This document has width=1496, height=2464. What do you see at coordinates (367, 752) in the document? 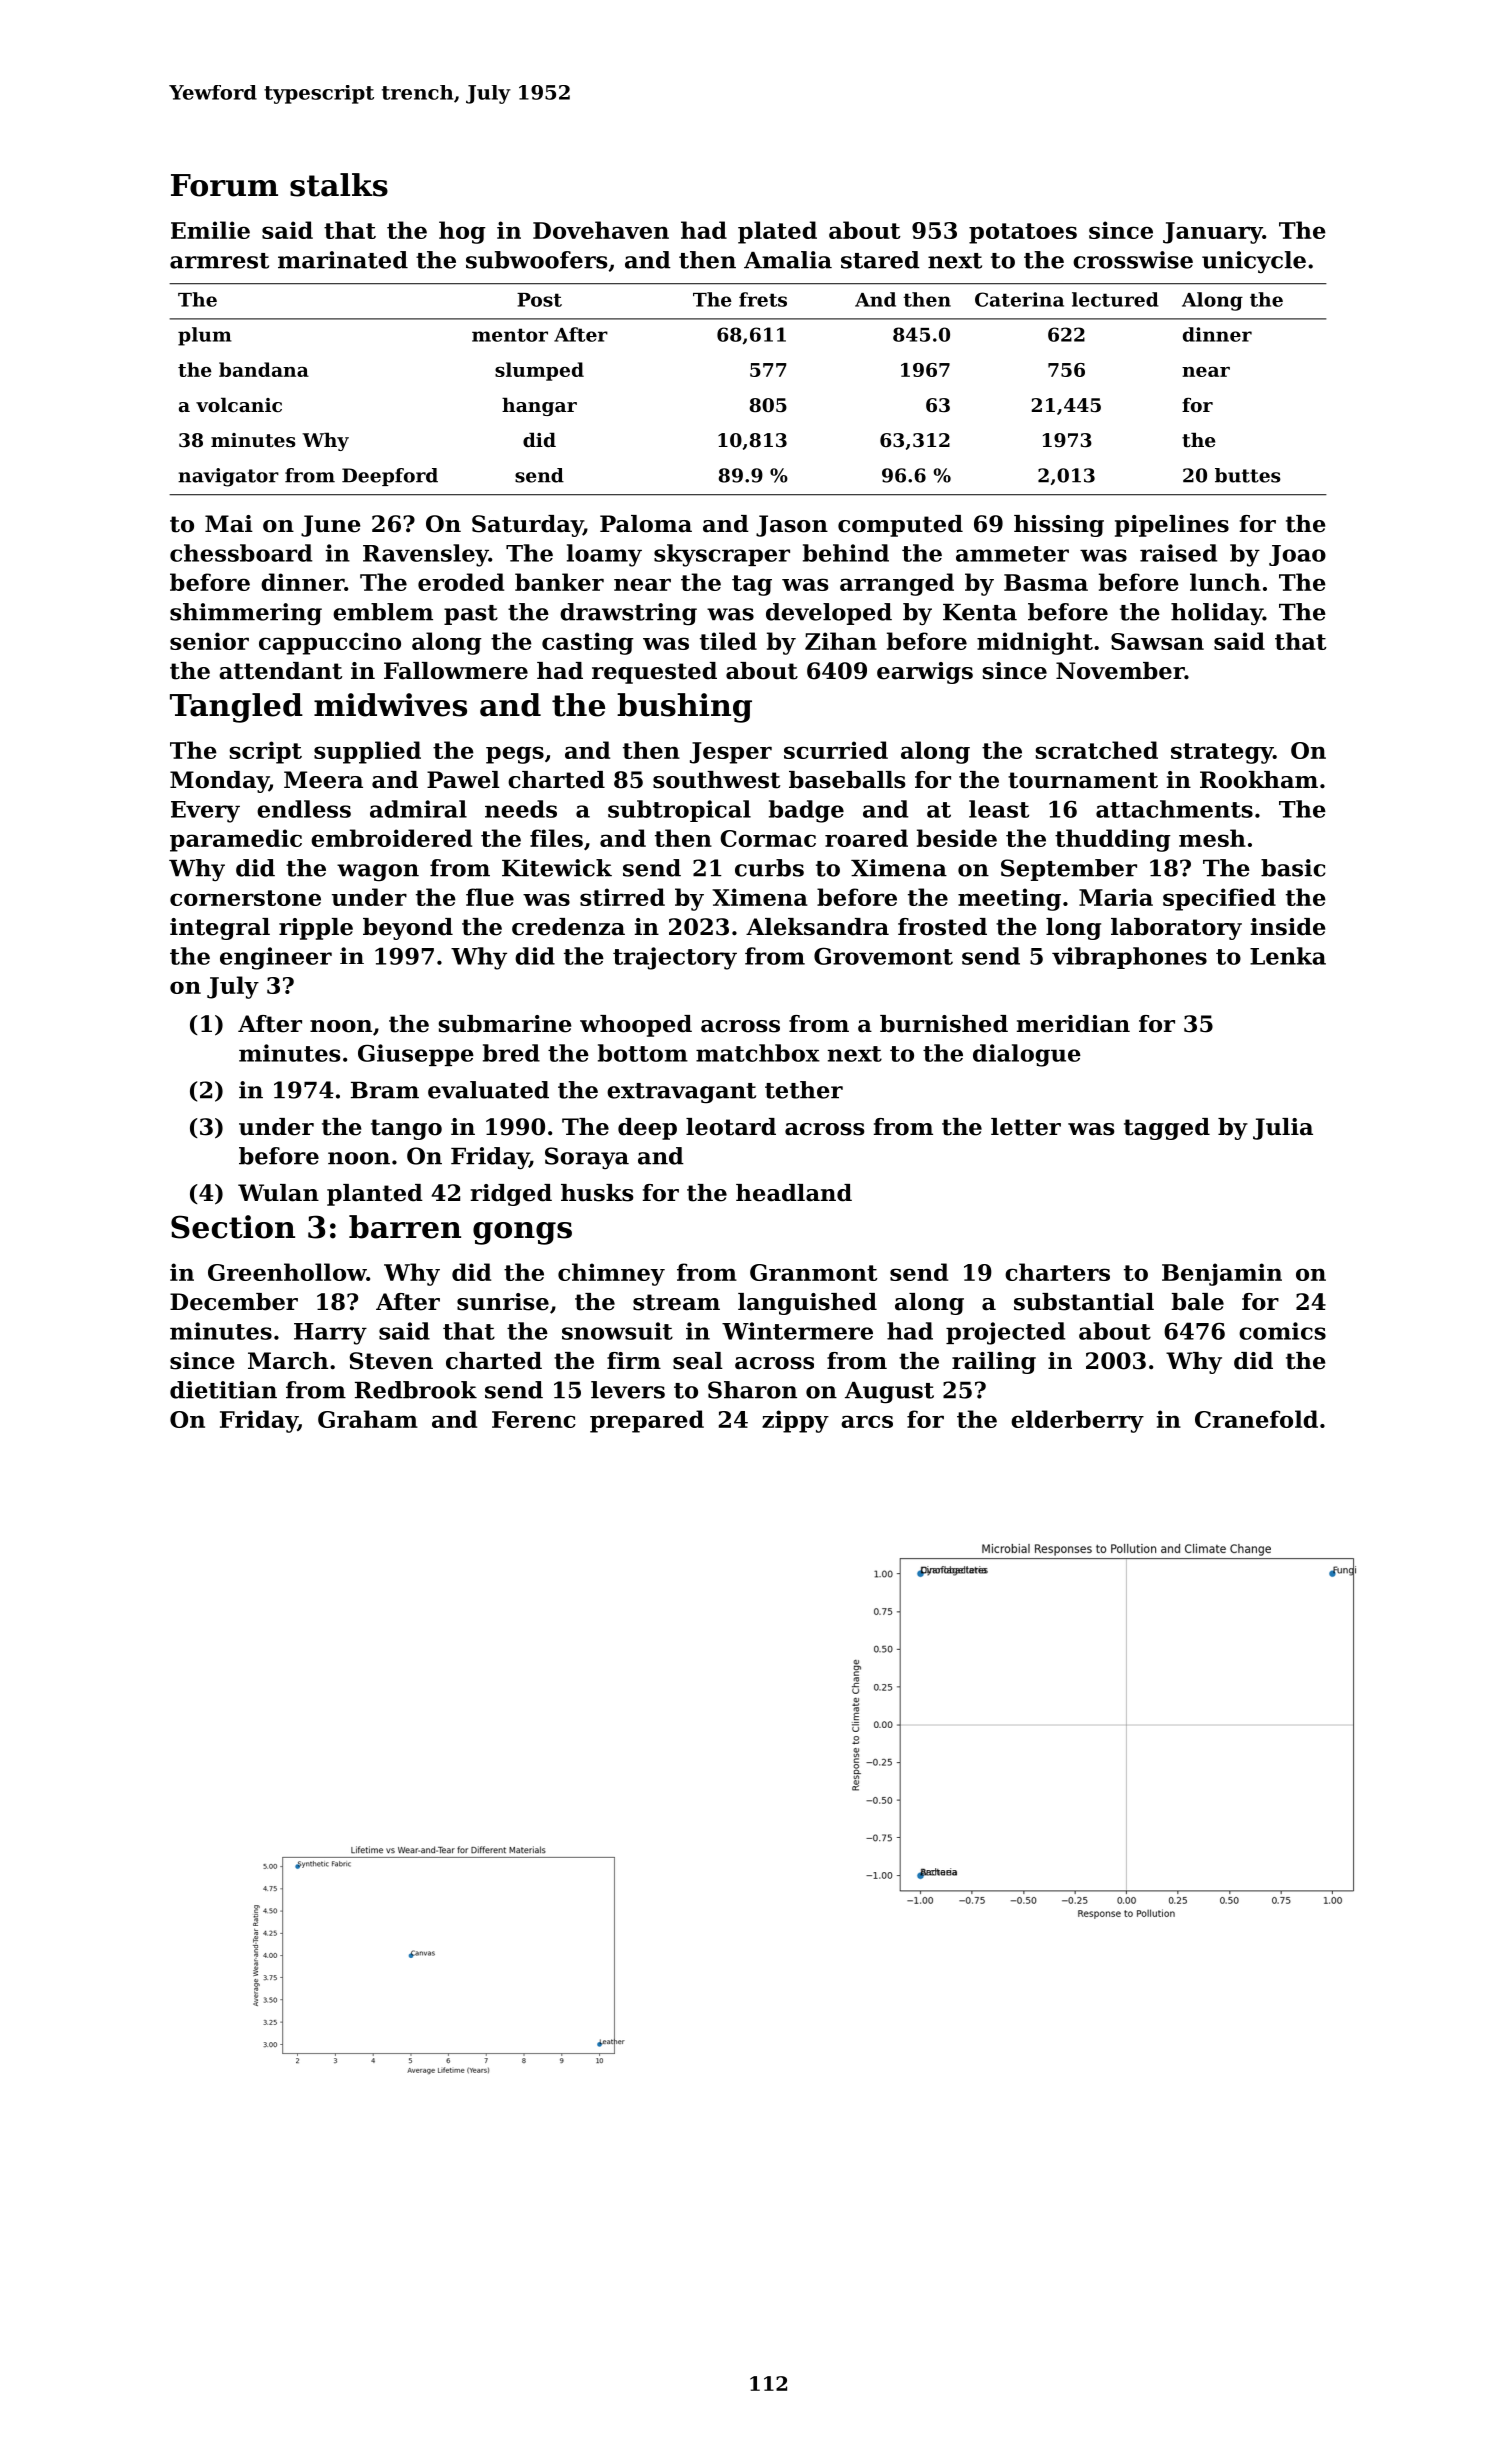
I see `supplied` at bounding box center [367, 752].
